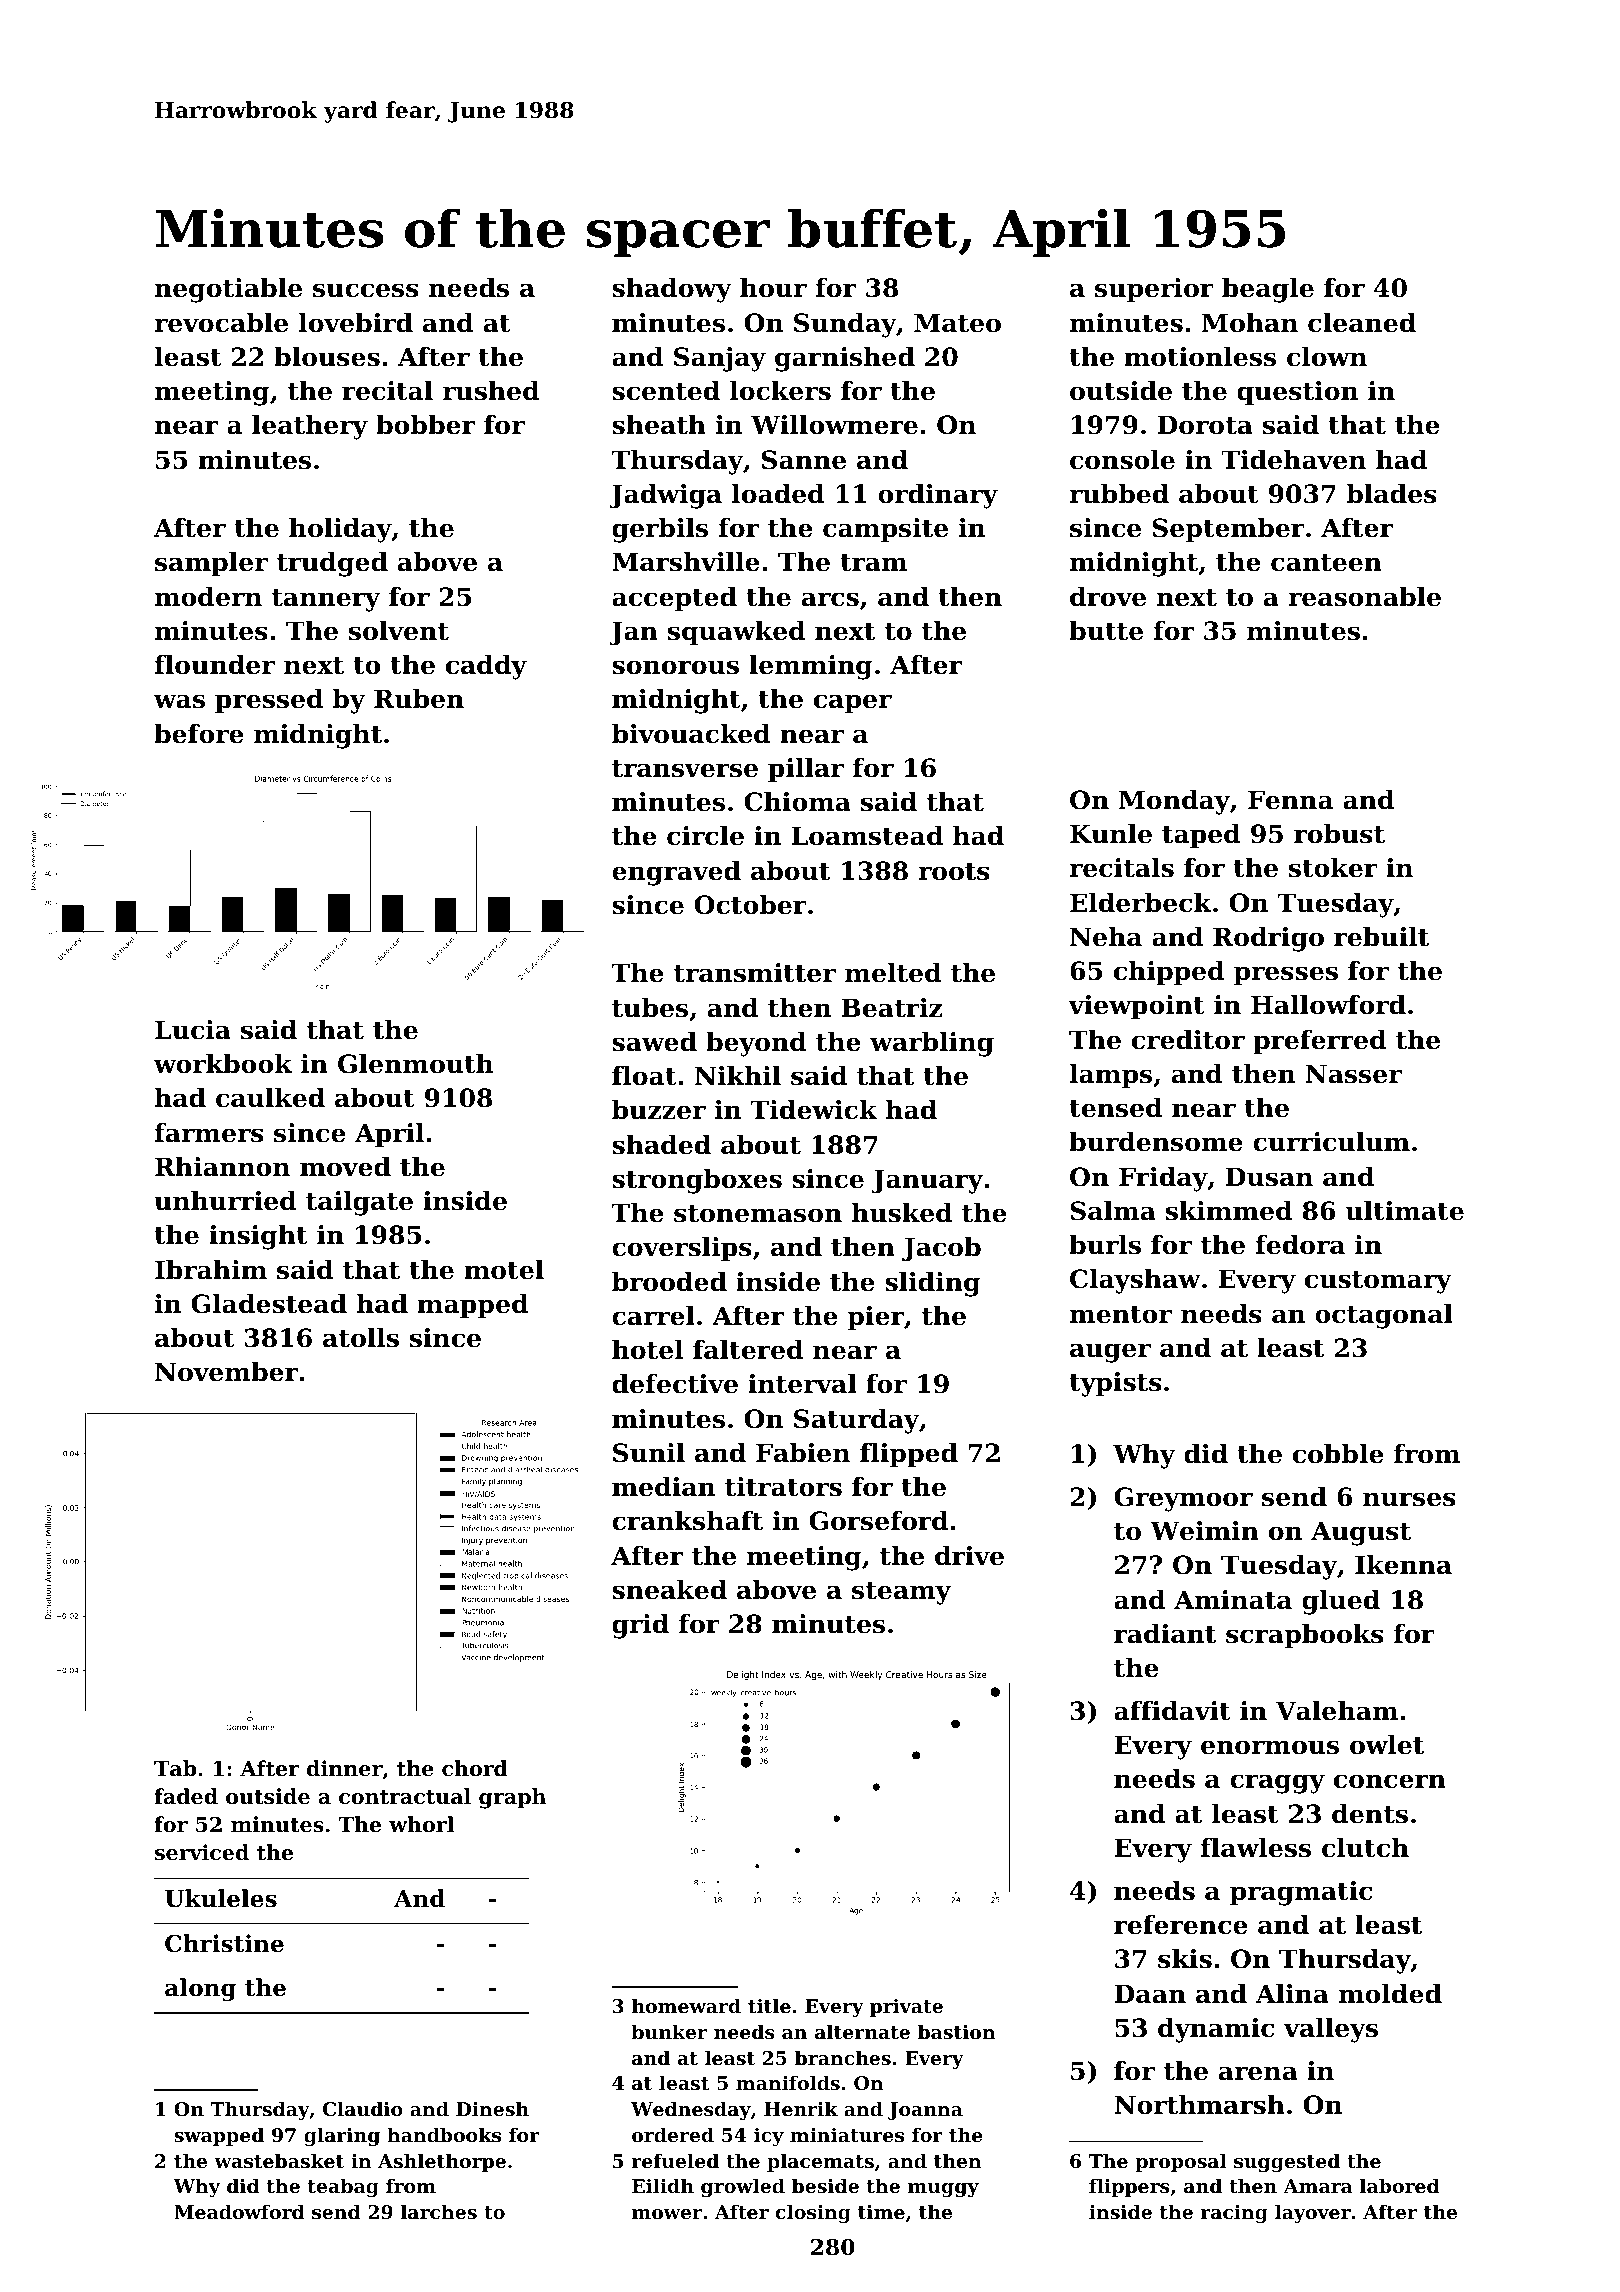 The width and height of the image is (1620, 2292). What do you see at coordinates (1387, 1745) in the image?
I see `owlet` at bounding box center [1387, 1745].
